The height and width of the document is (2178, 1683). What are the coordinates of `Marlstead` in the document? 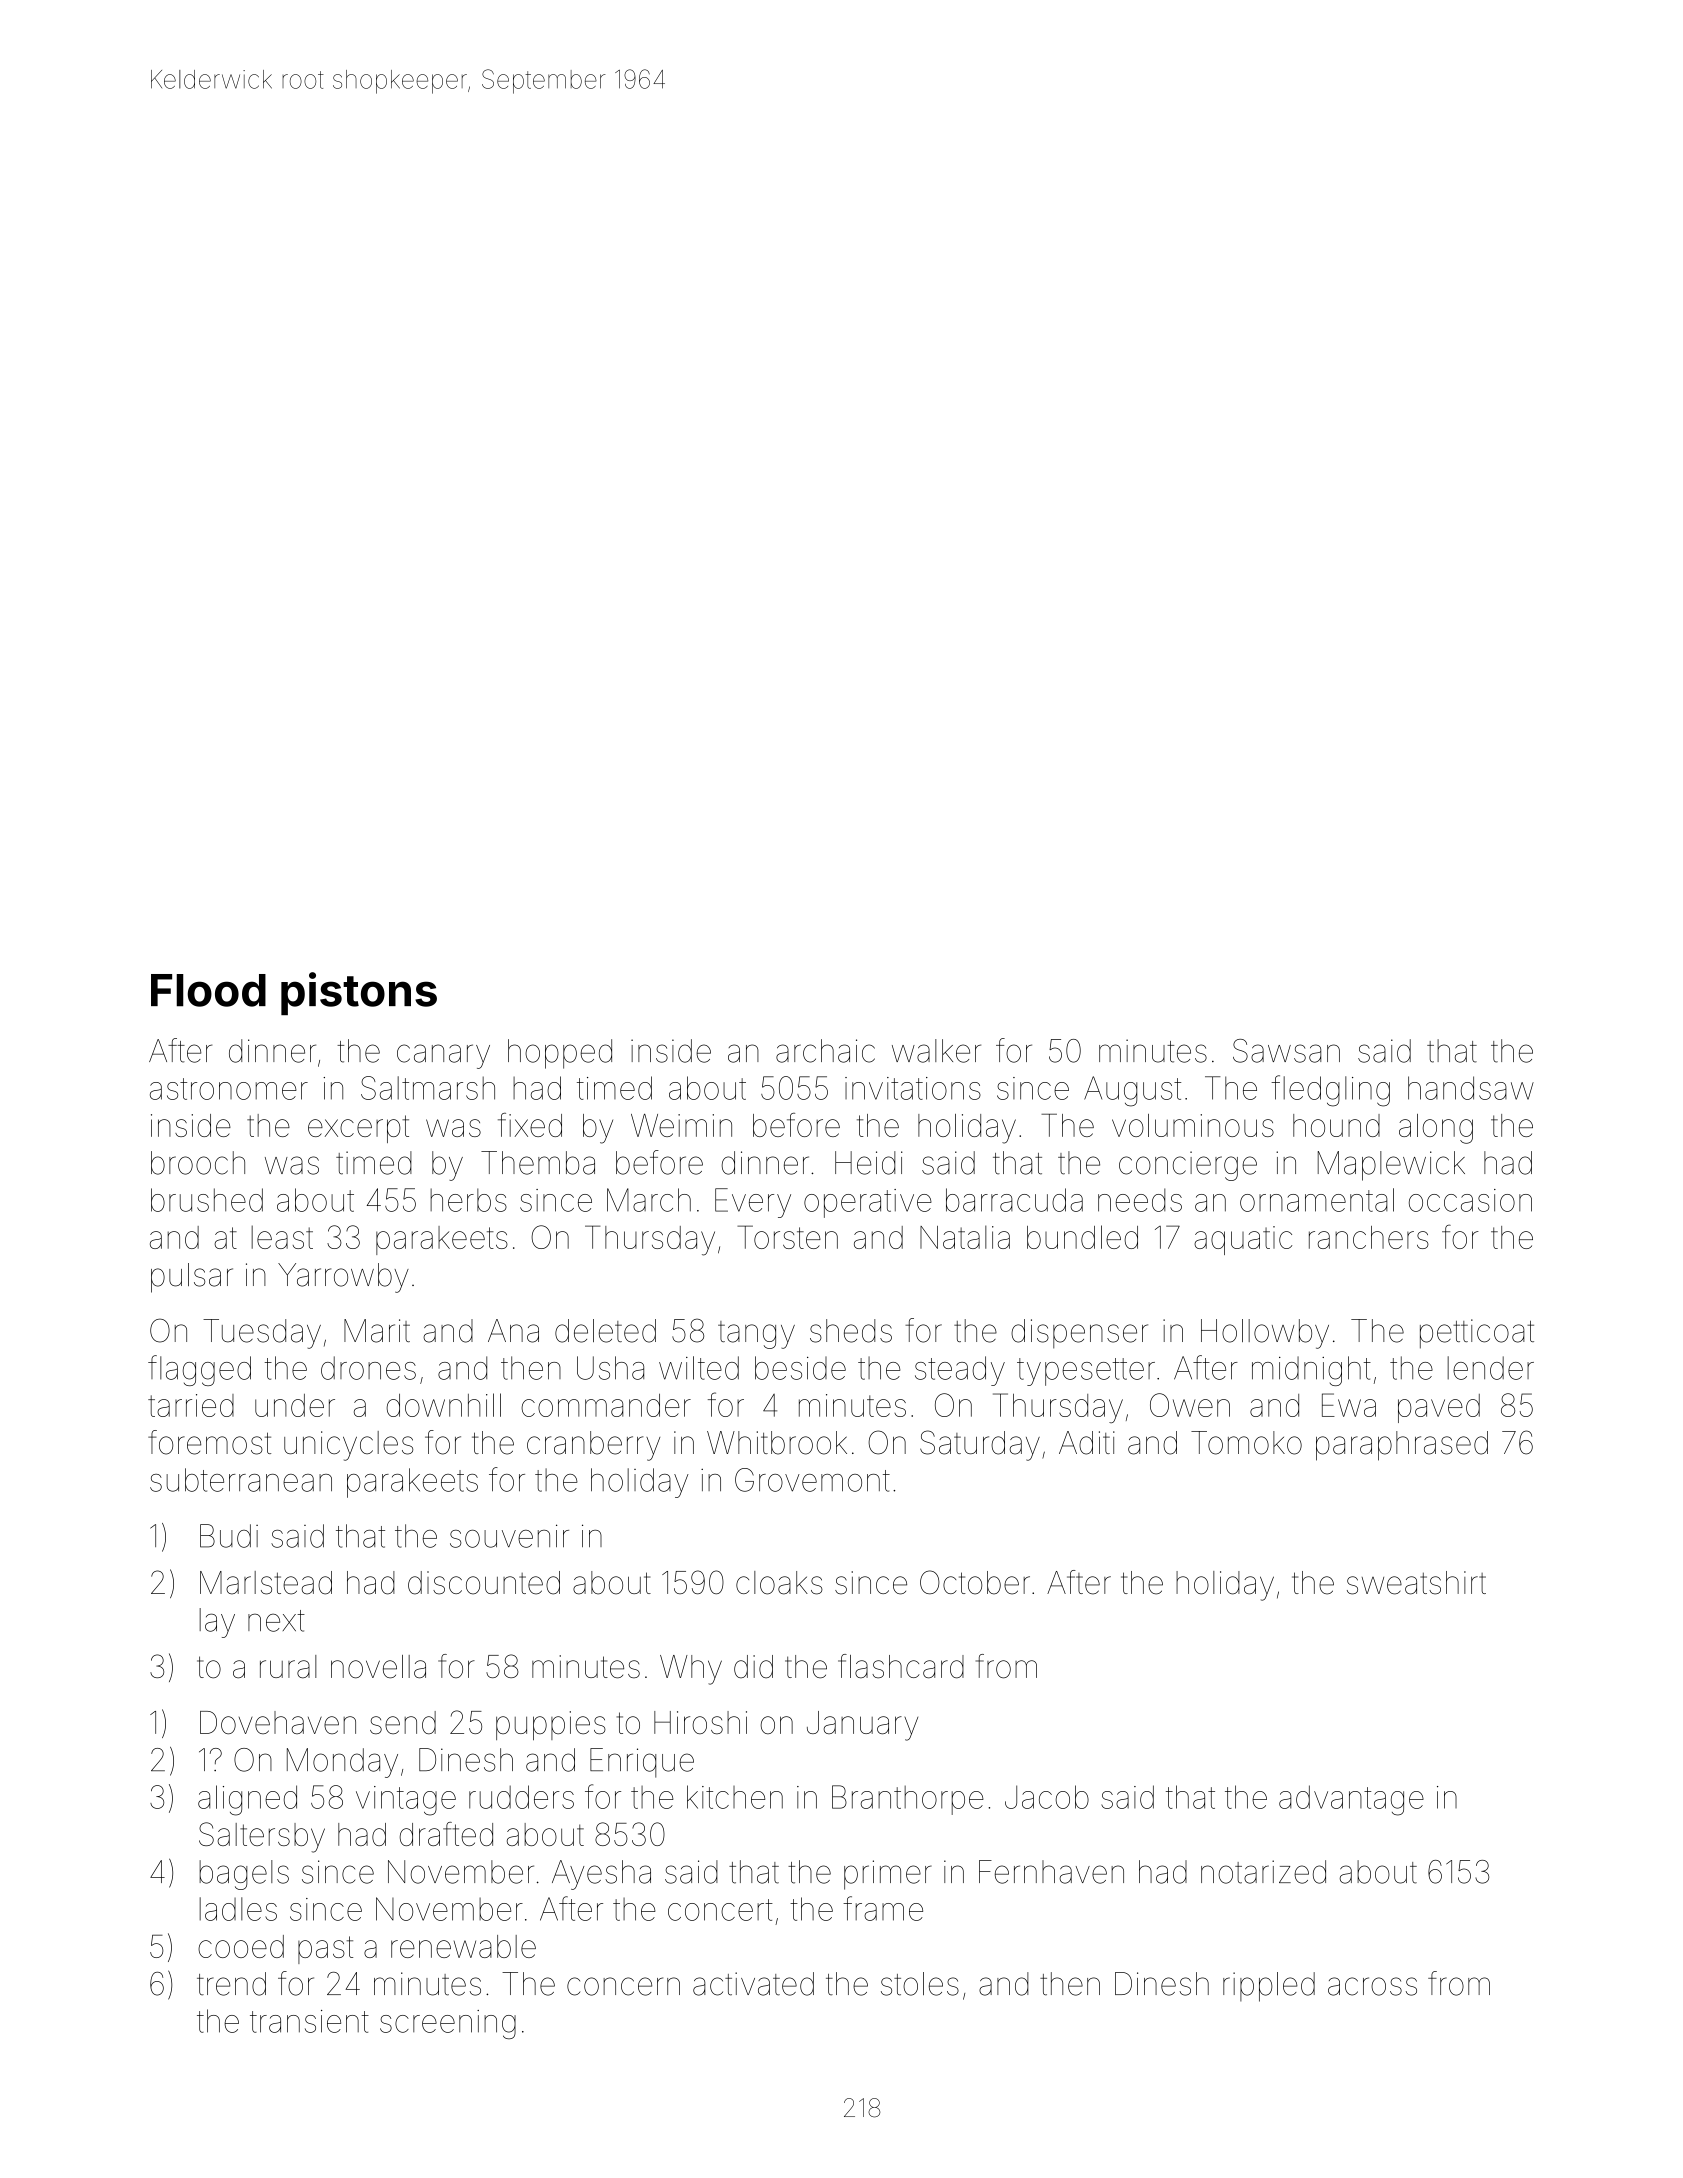 It's located at (266, 1583).
